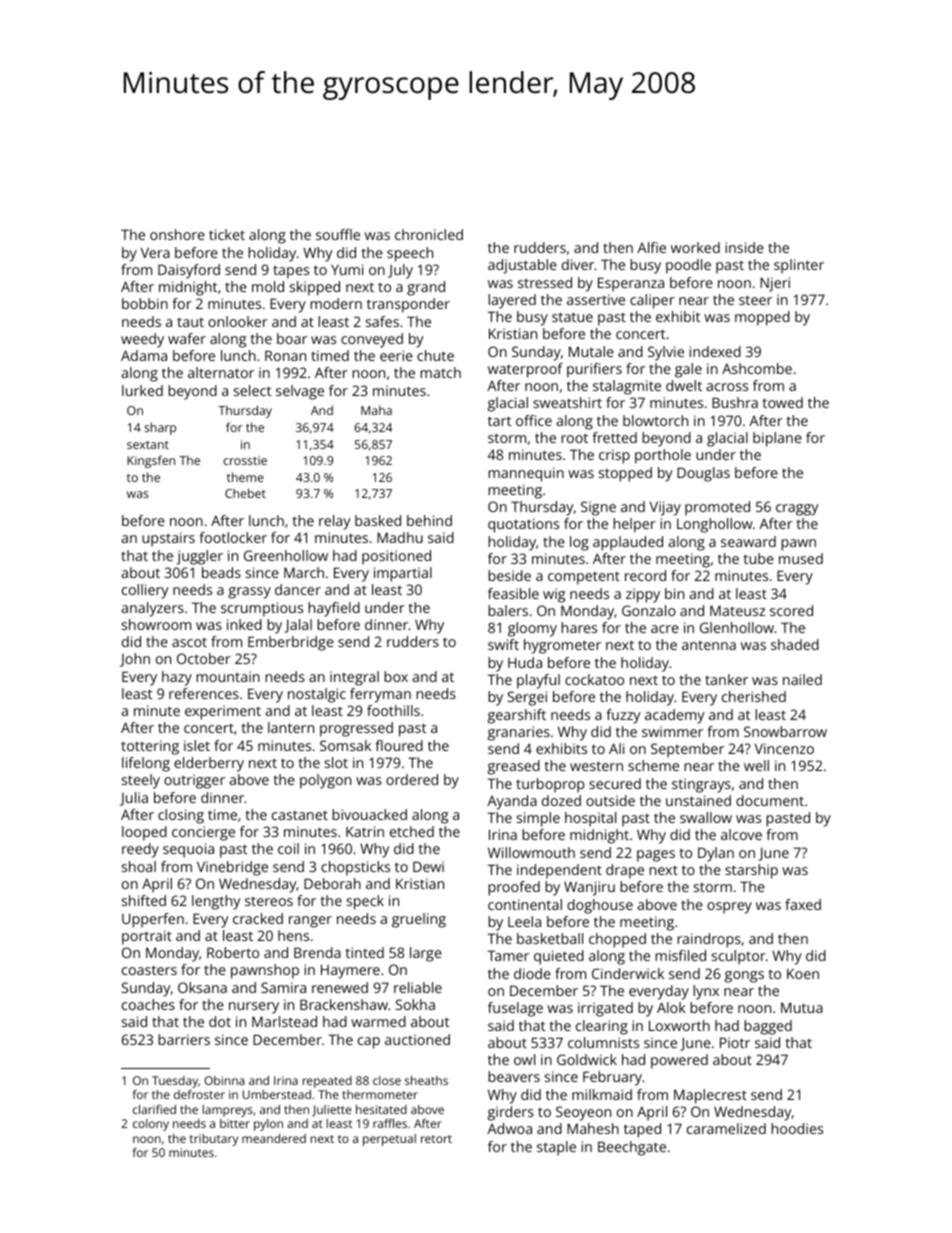  What do you see at coordinates (184, 1039) in the page?
I see `barriers` at bounding box center [184, 1039].
